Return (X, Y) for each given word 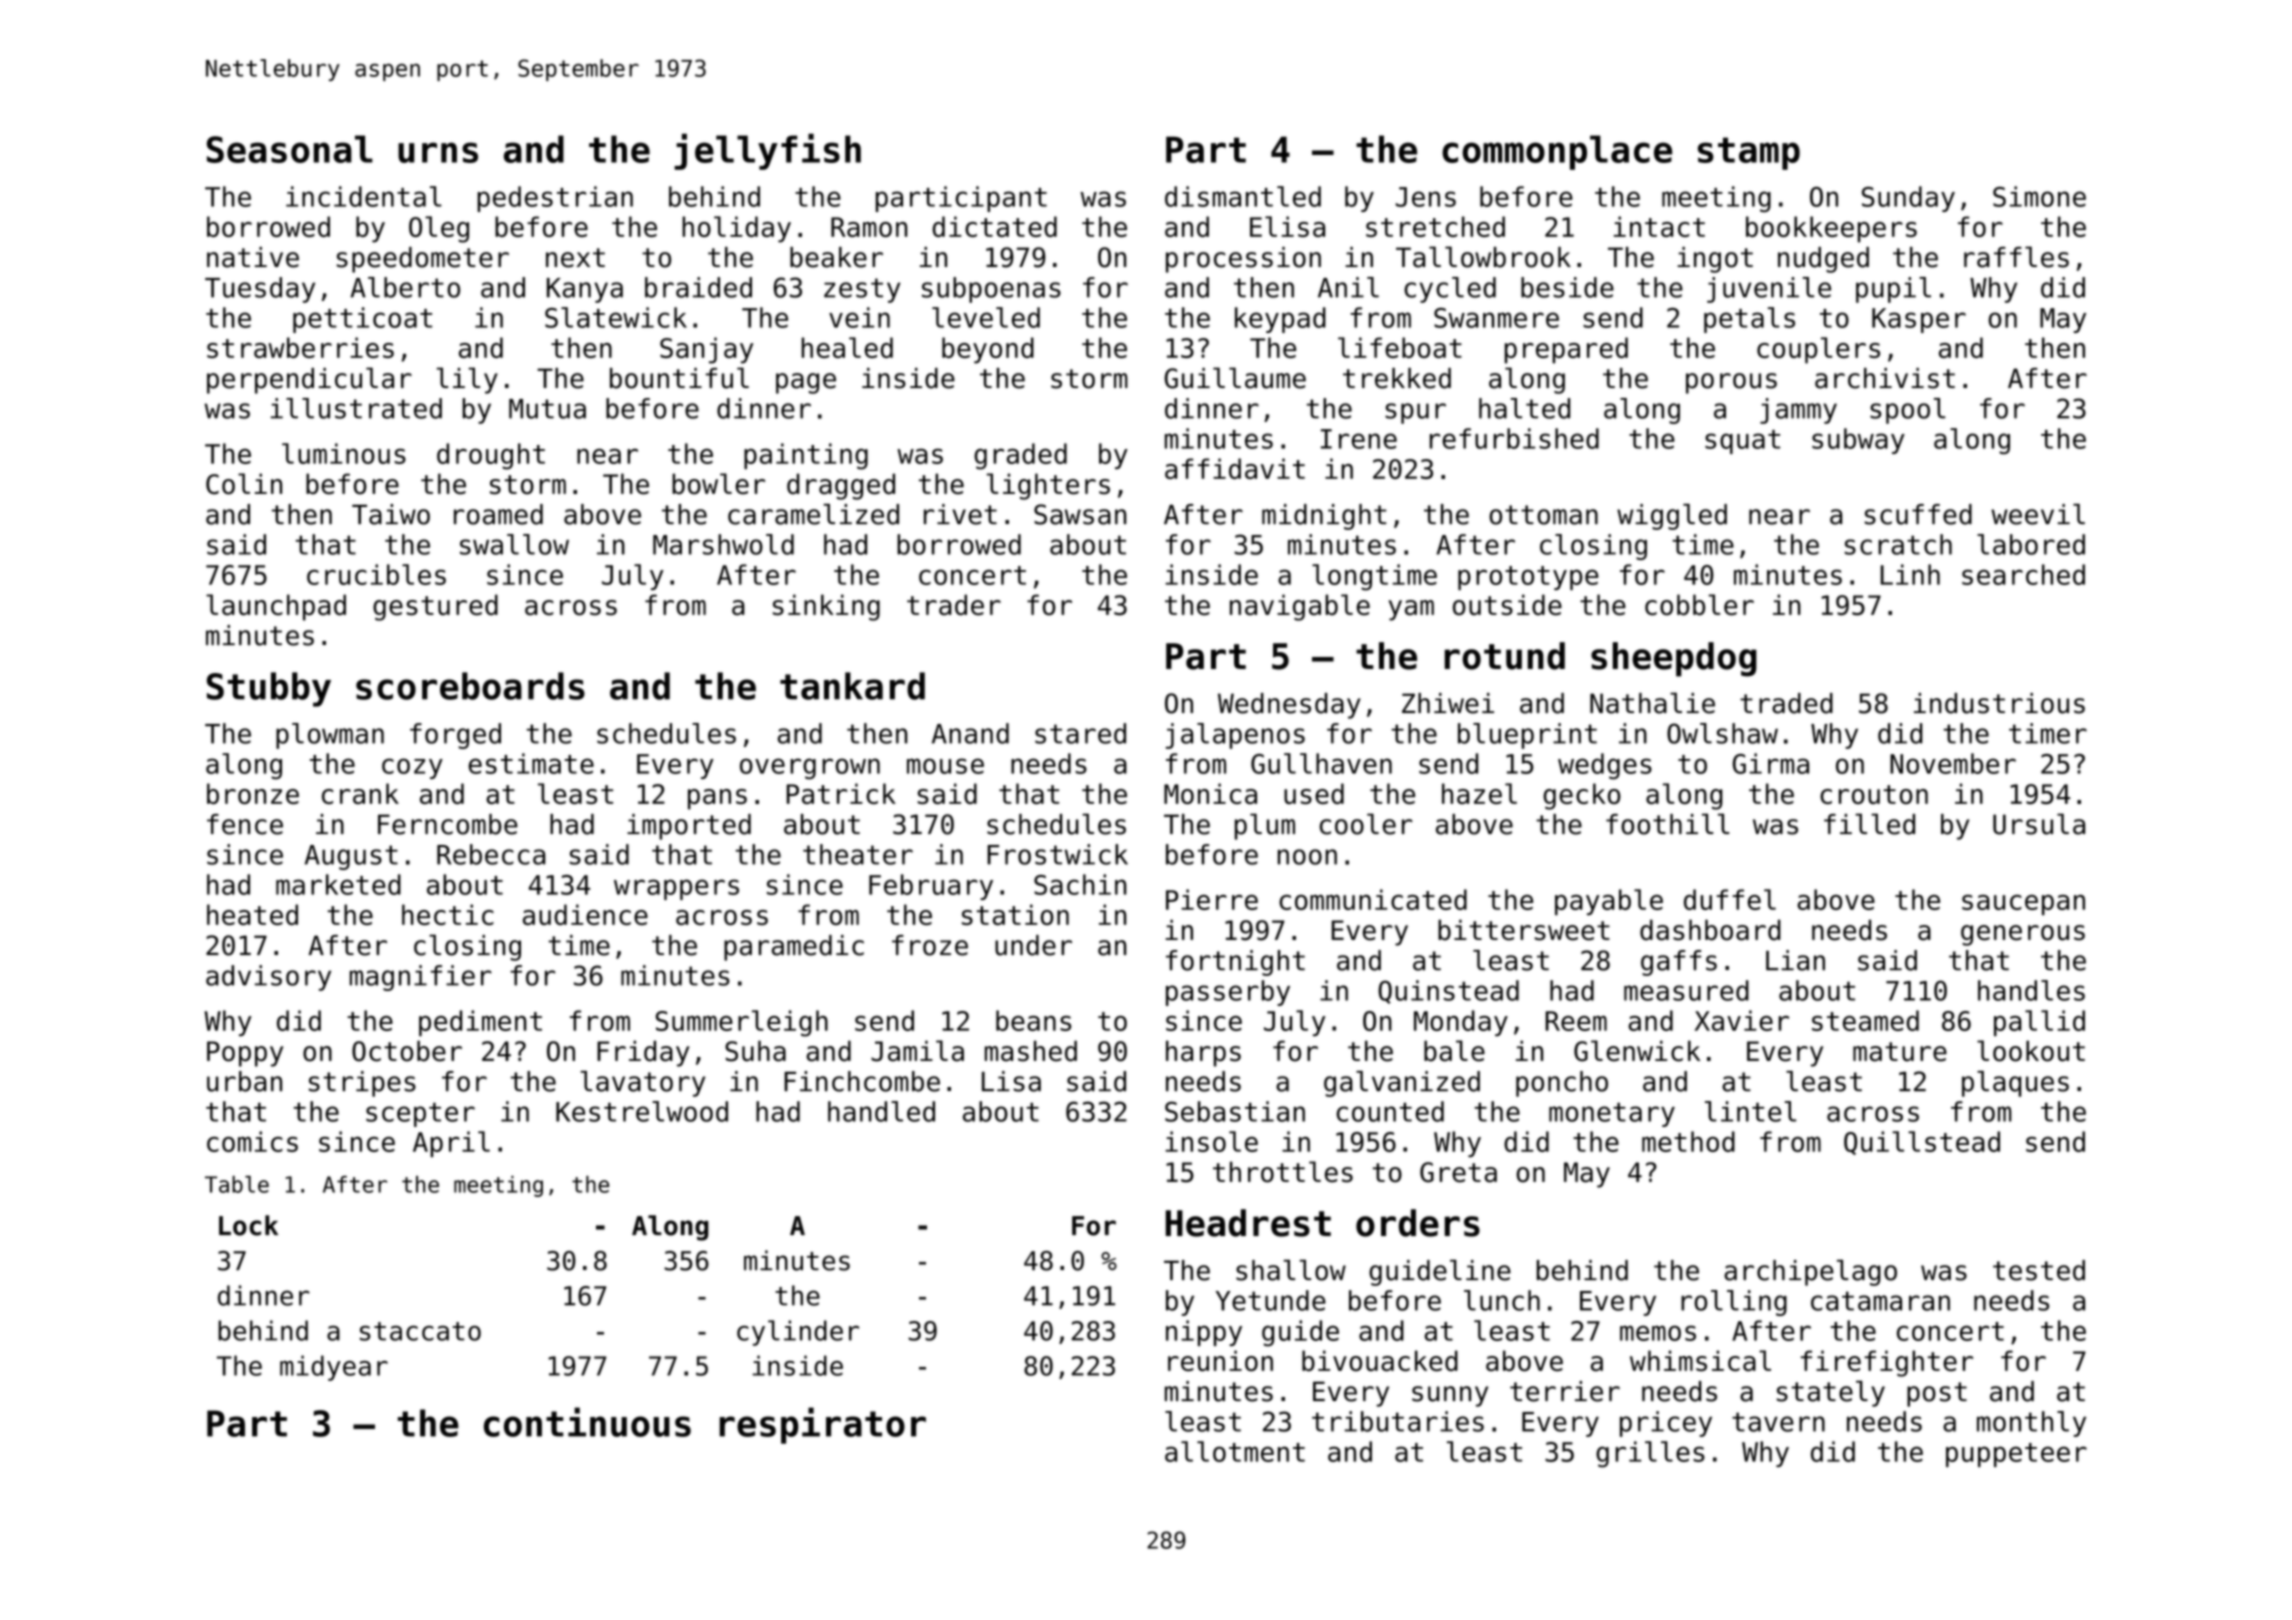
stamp (1749, 153)
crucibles (376, 574)
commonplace (1557, 152)
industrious (1999, 703)
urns (438, 152)
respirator (822, 1425)
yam (1411, 610)
